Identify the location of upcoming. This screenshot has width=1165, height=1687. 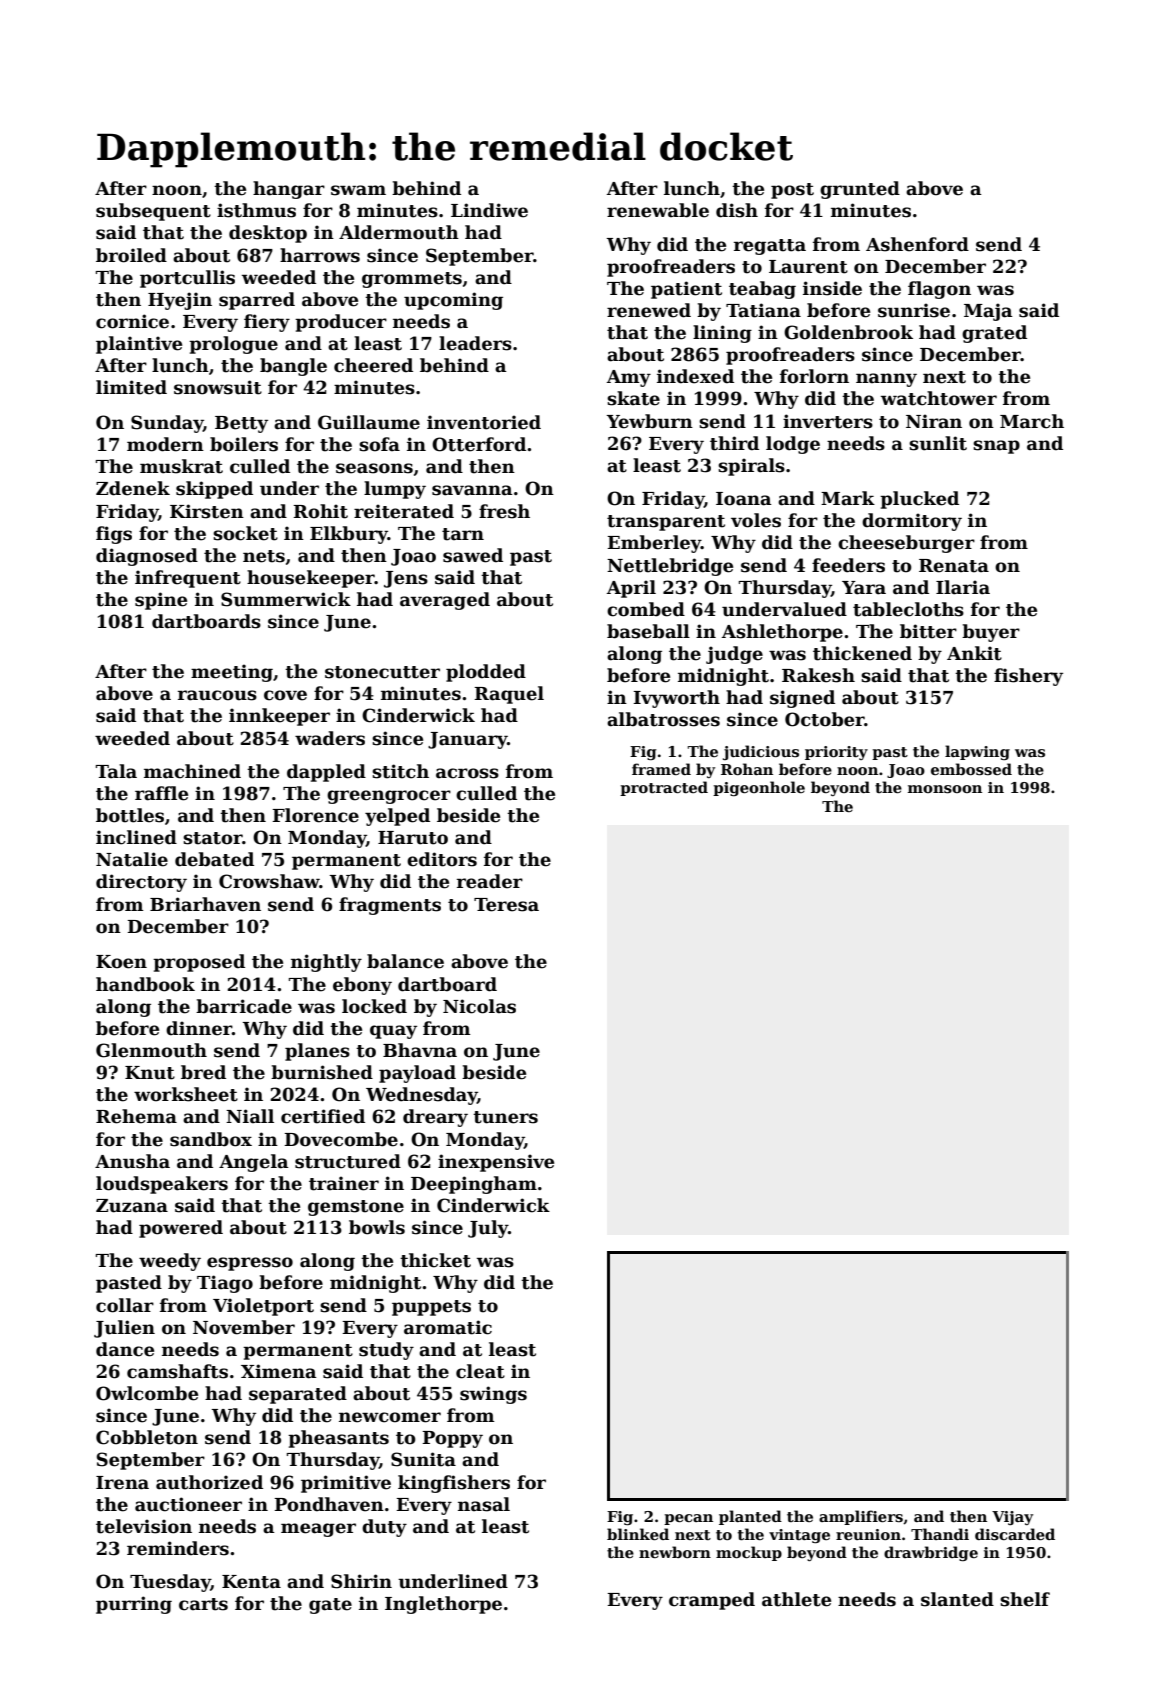
(453, 301).
